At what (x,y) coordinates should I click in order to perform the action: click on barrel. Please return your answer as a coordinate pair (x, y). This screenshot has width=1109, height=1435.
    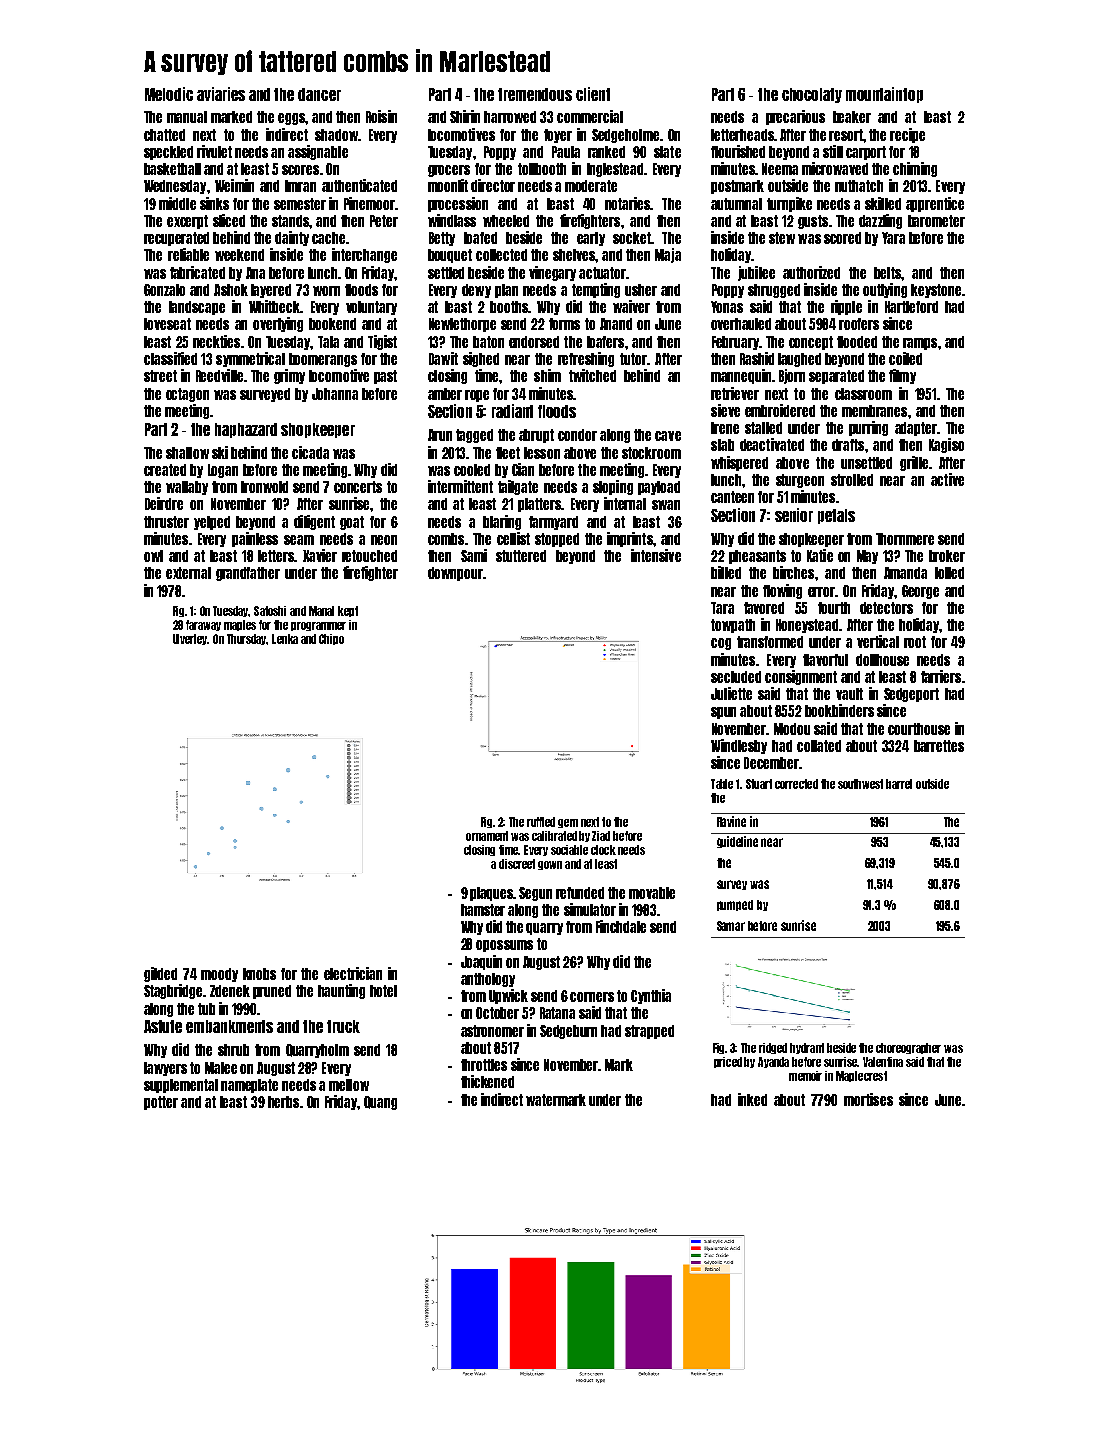
    Looking at the image, I should click on (899, 784).
